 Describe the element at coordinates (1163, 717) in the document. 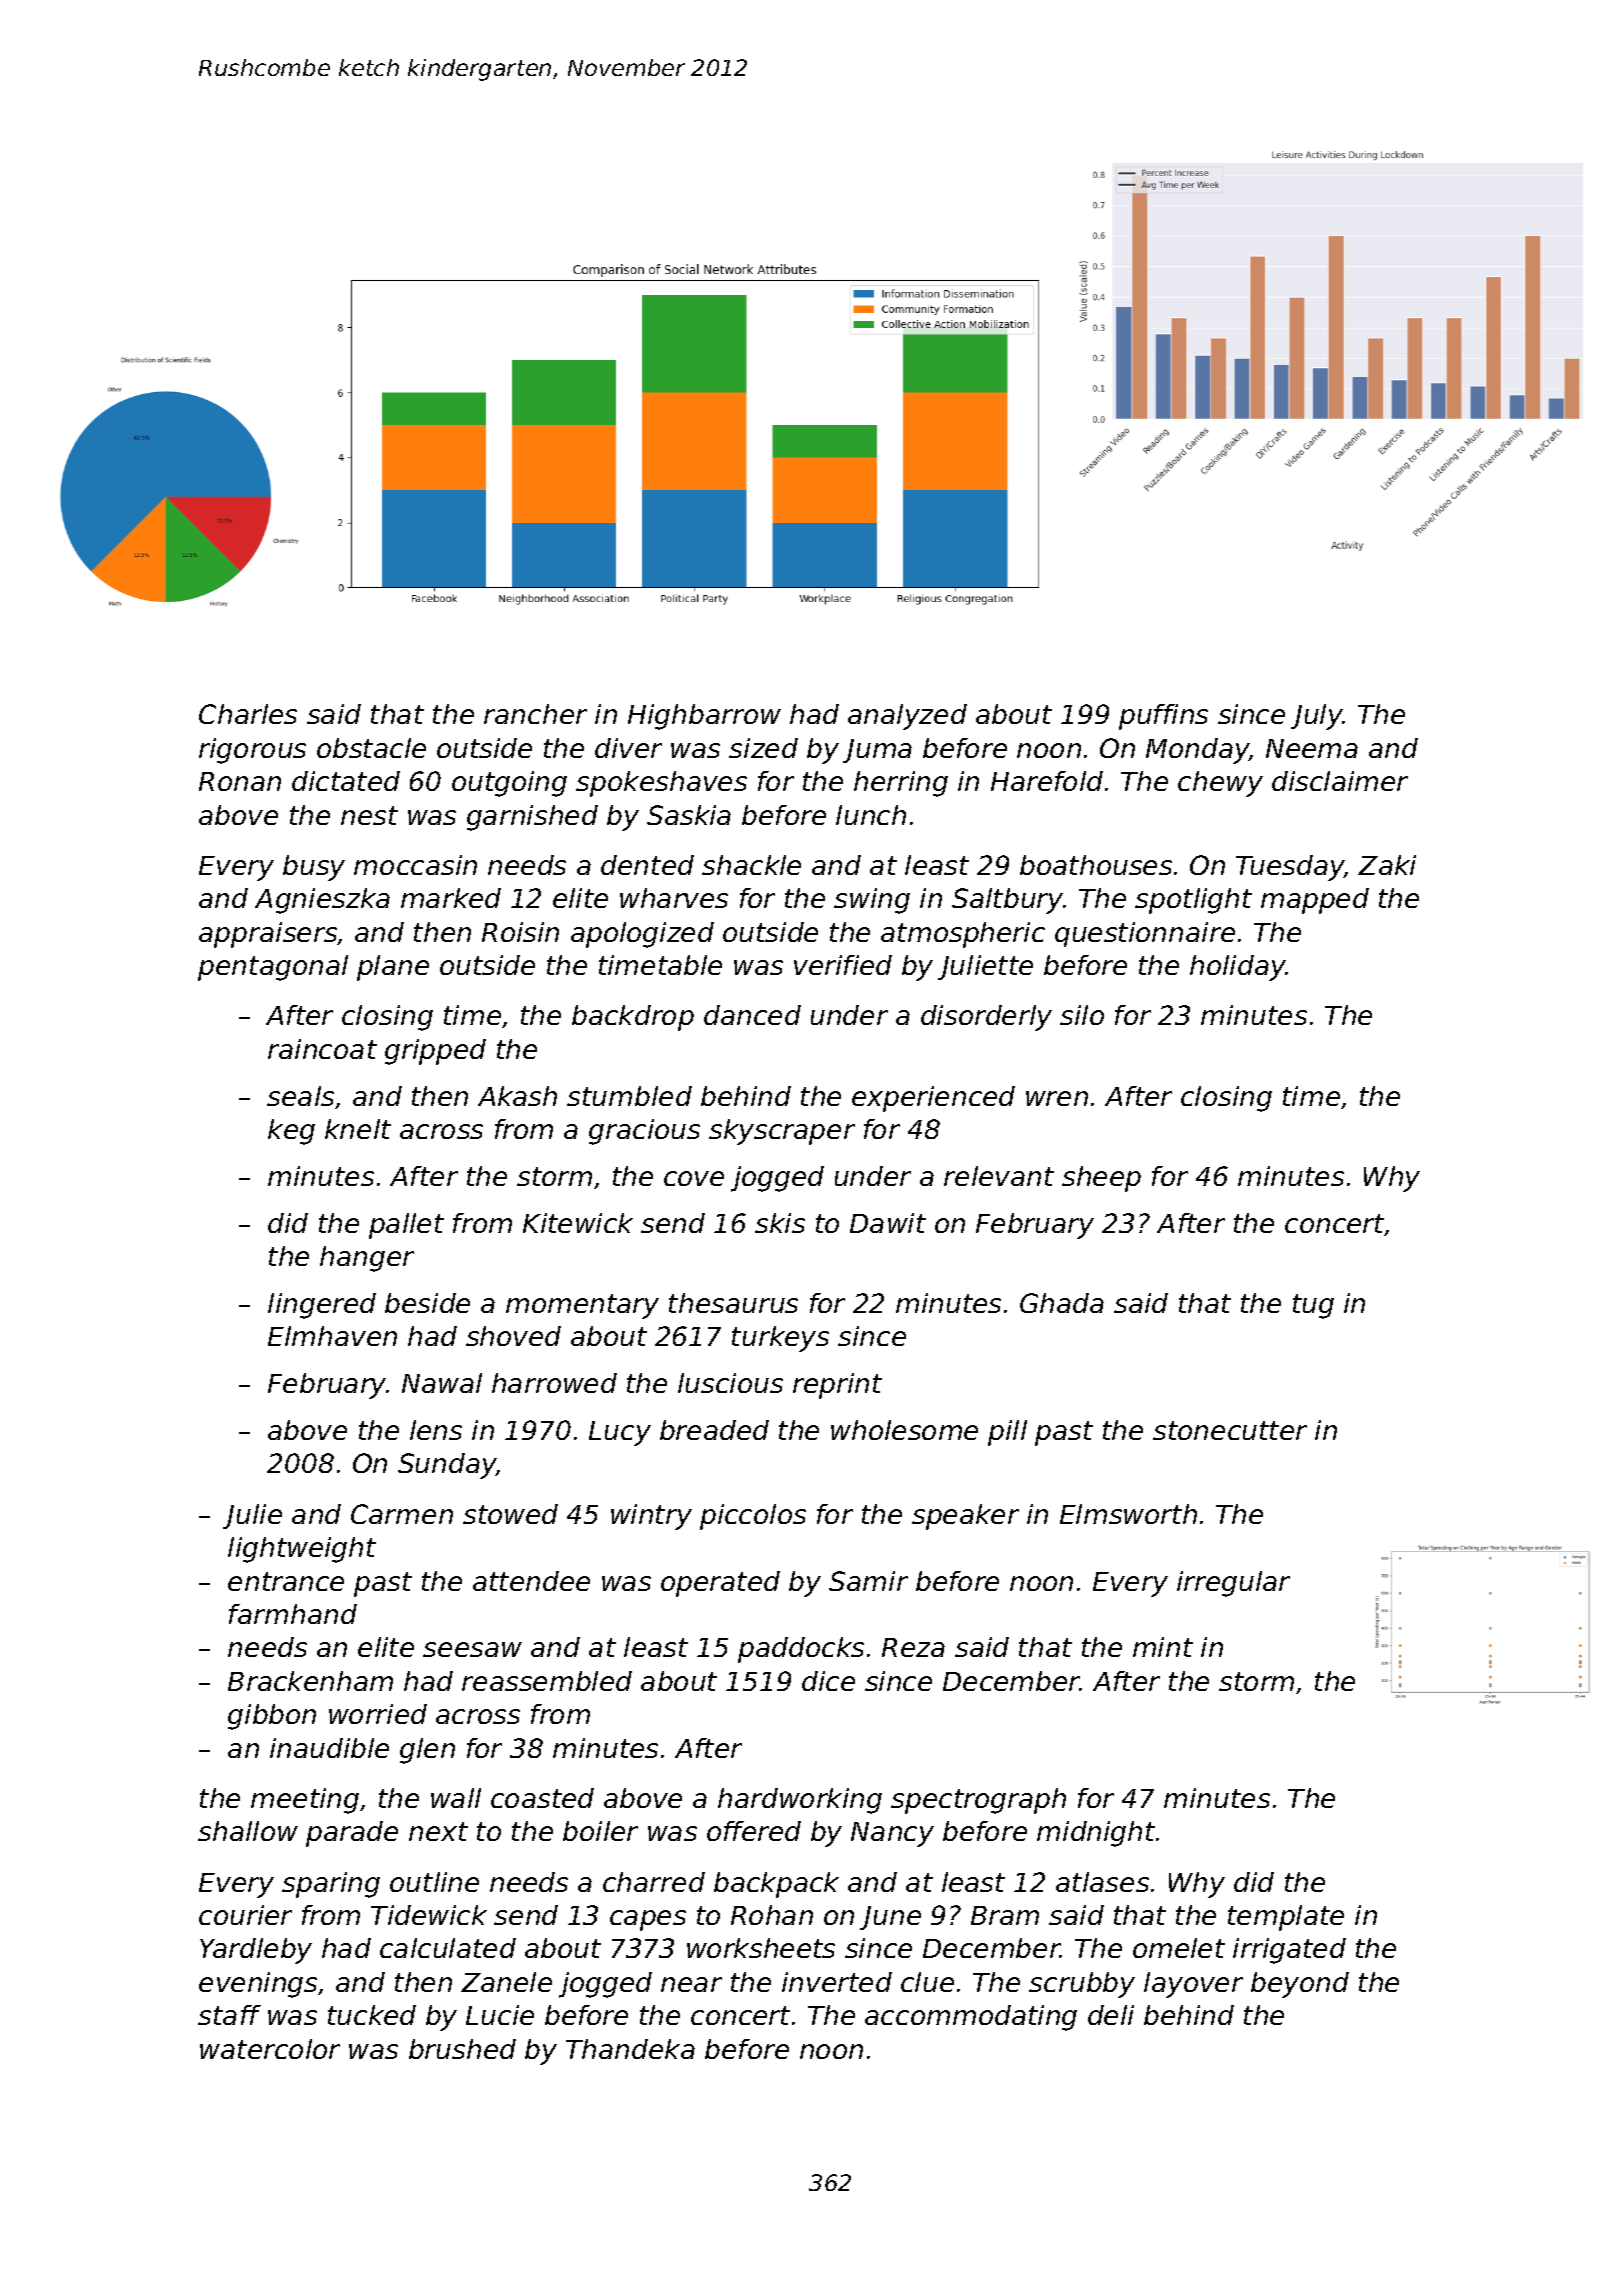

I see `puffins` at that location.
